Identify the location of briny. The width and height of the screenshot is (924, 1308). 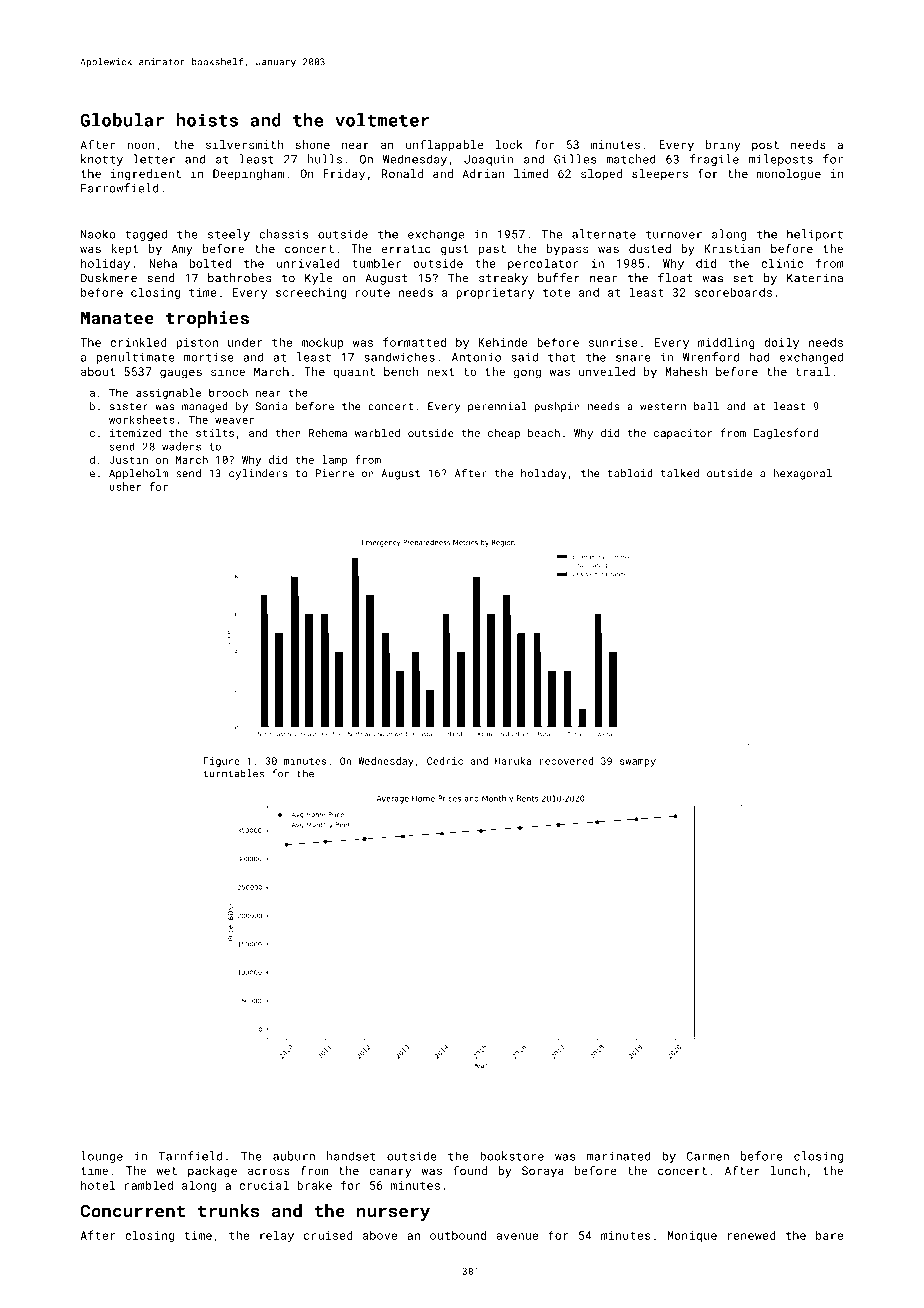
(723, 146).
